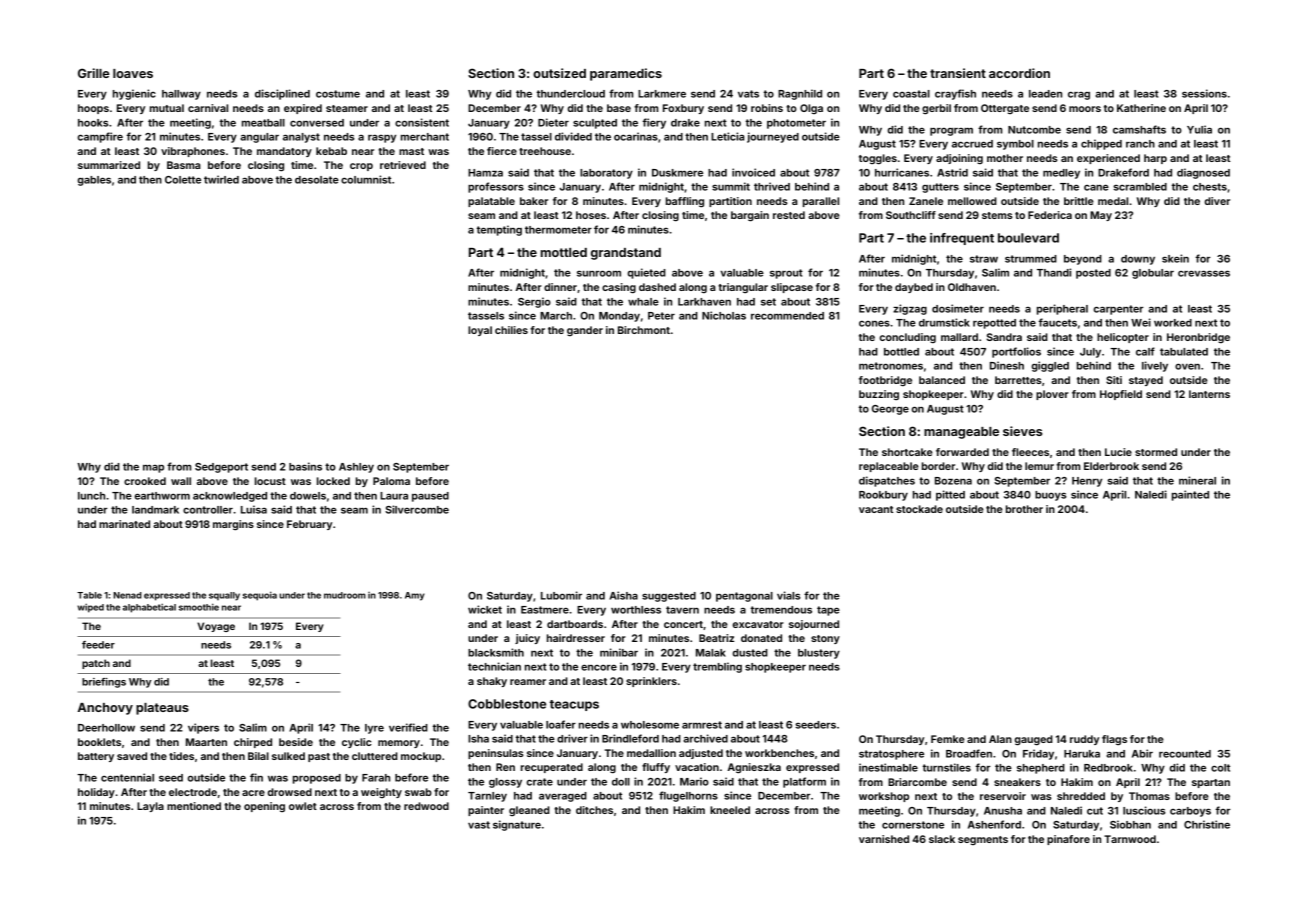 The width and height of the page is (1308, 924). Describe the element at coordinates (162, 709) in the page. I see `plateaus` at that location.
